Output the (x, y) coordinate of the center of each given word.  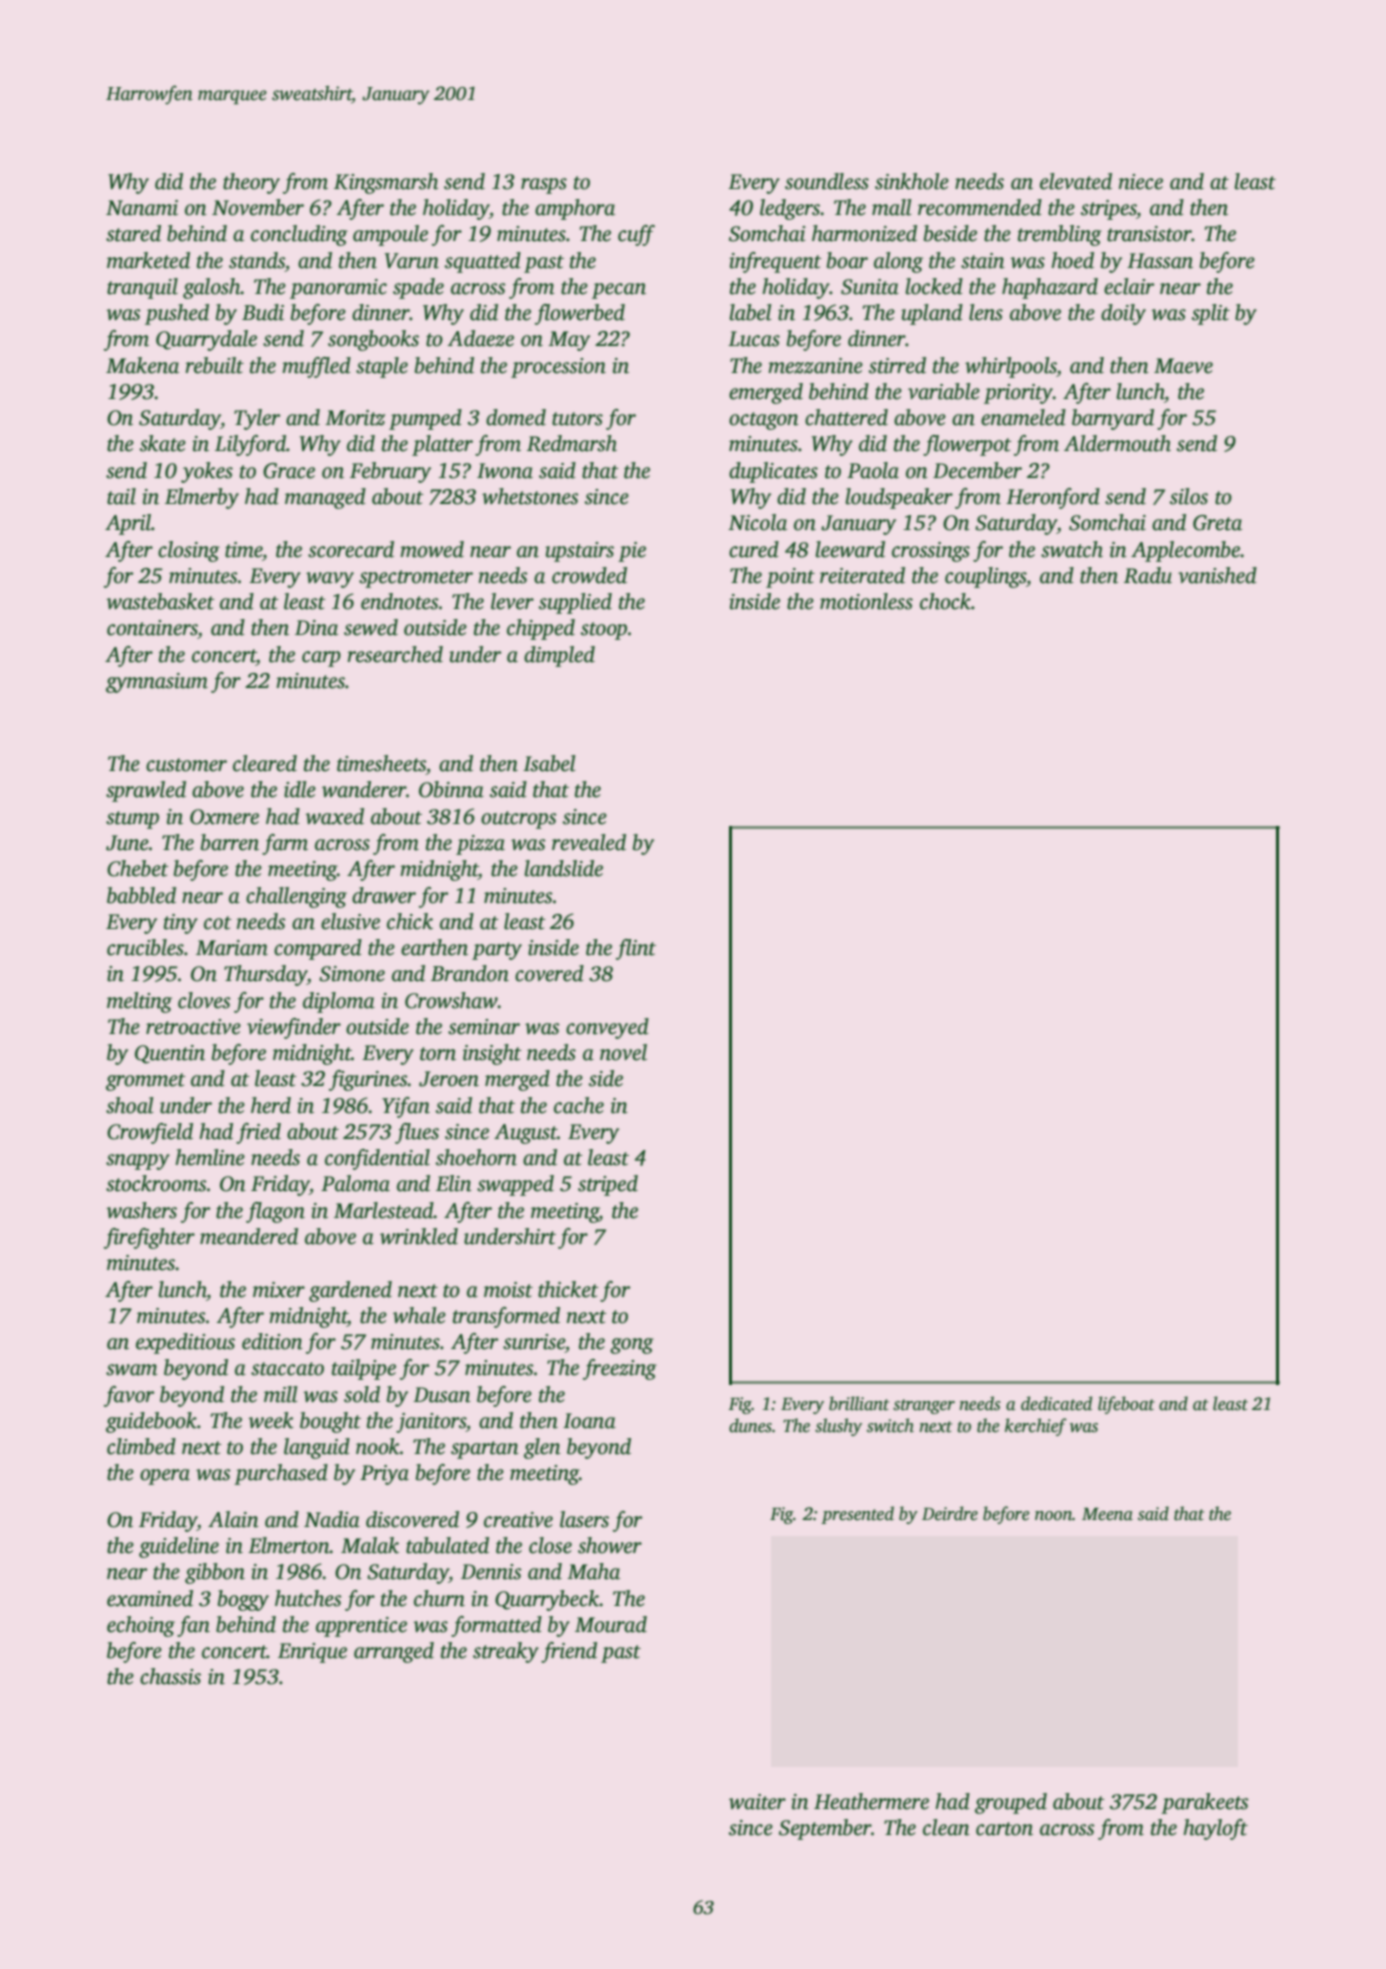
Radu (1148, 575)
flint (636, 949)
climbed (141, 1446)
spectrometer (416, 579)
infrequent (775, 262)
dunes (750, 1425)
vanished (1217, 575)
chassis (170, 1676)
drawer (384, 895)
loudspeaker (899, 498)
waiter (757, 1802)
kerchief (1036, 1427)
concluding (299, 235)
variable (944, 391)
